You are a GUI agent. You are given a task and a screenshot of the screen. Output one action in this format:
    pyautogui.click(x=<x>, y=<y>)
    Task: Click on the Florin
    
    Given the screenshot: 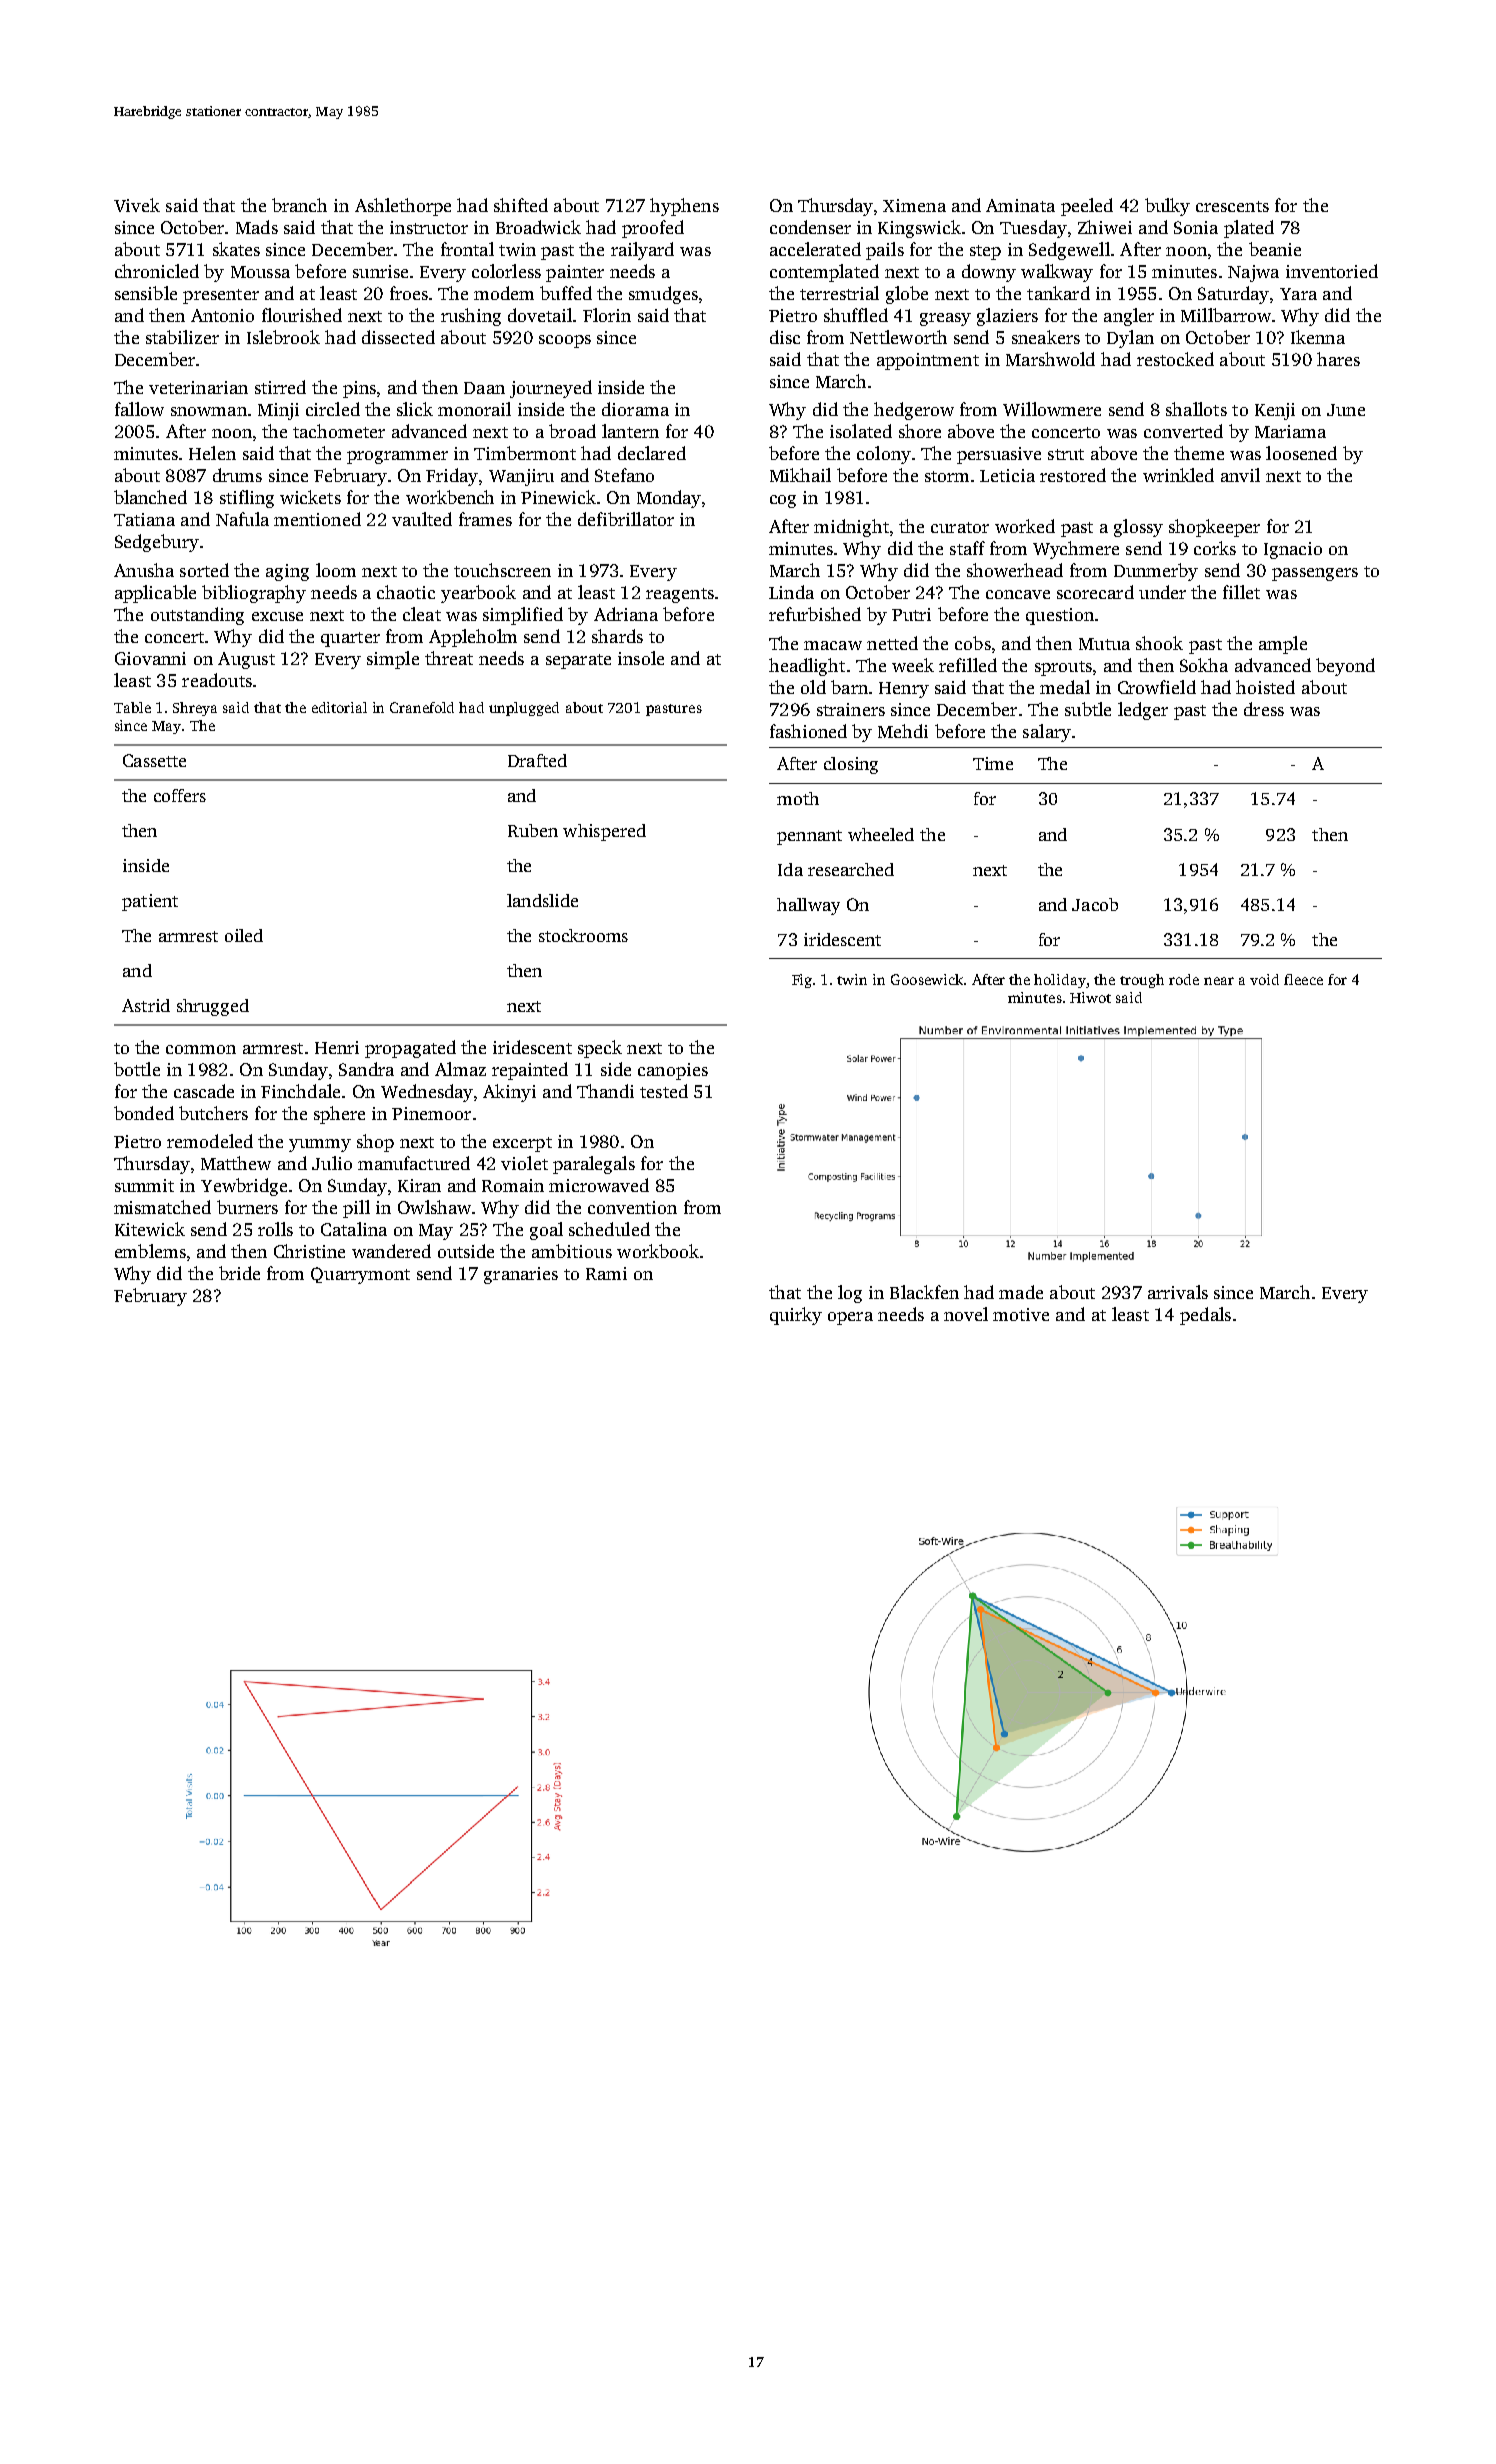 What is the action you would take?
    pyautogui.click(x=607, y=315)
